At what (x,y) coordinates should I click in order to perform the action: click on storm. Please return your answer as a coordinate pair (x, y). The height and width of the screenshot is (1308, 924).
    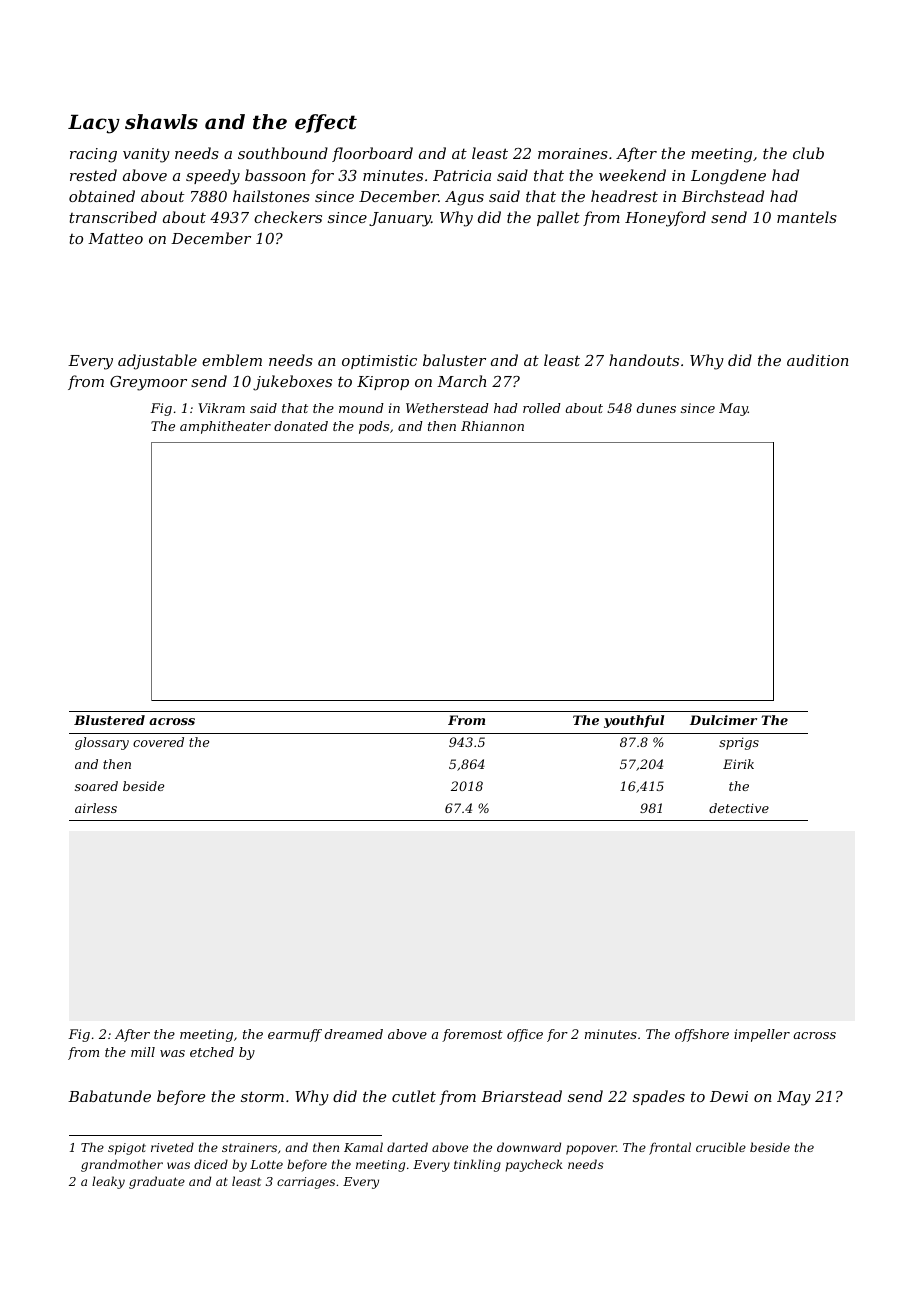
    Looking at the image, I should click on (262, 1096).
